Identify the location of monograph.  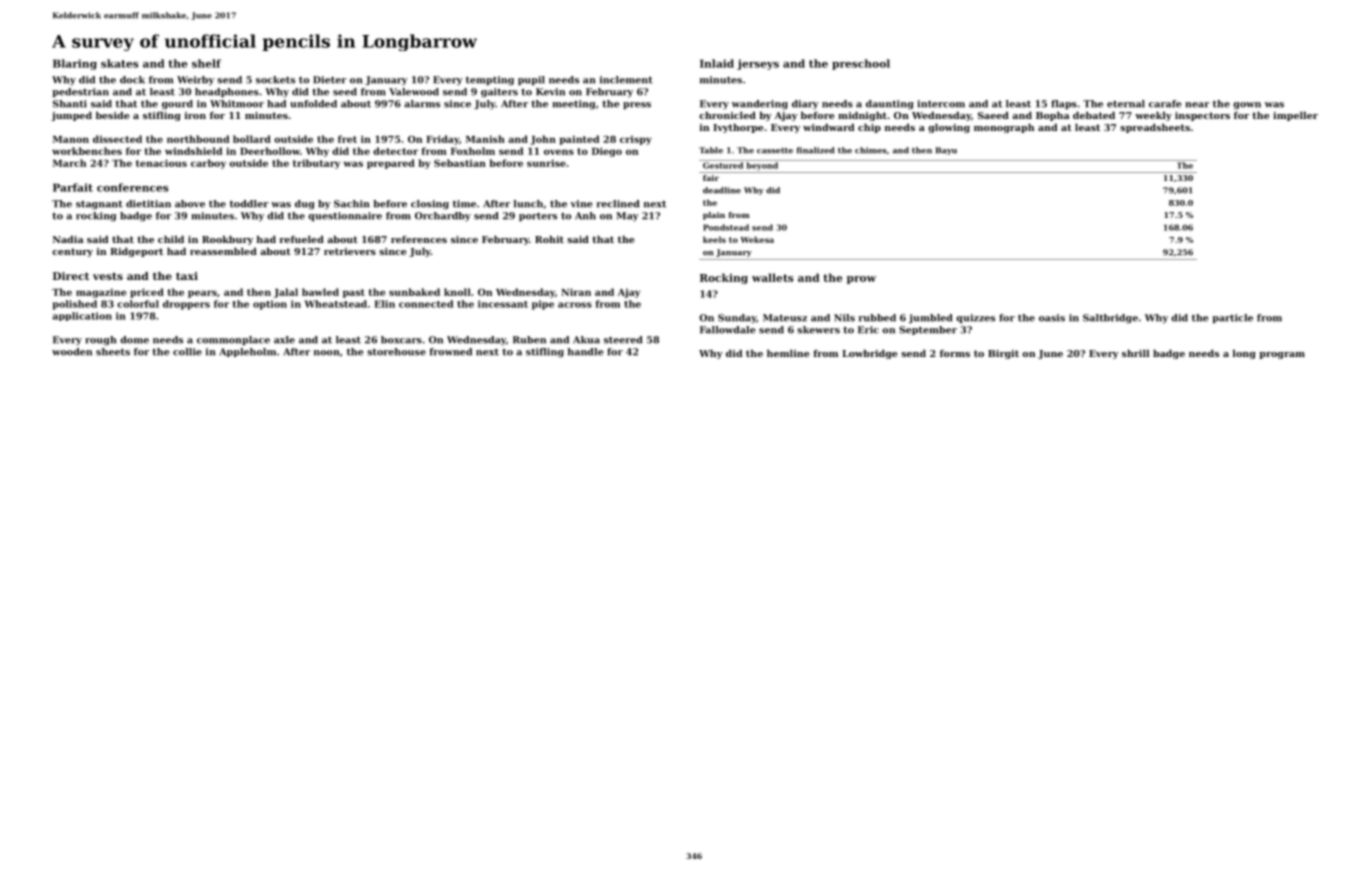
(1004, 128).
